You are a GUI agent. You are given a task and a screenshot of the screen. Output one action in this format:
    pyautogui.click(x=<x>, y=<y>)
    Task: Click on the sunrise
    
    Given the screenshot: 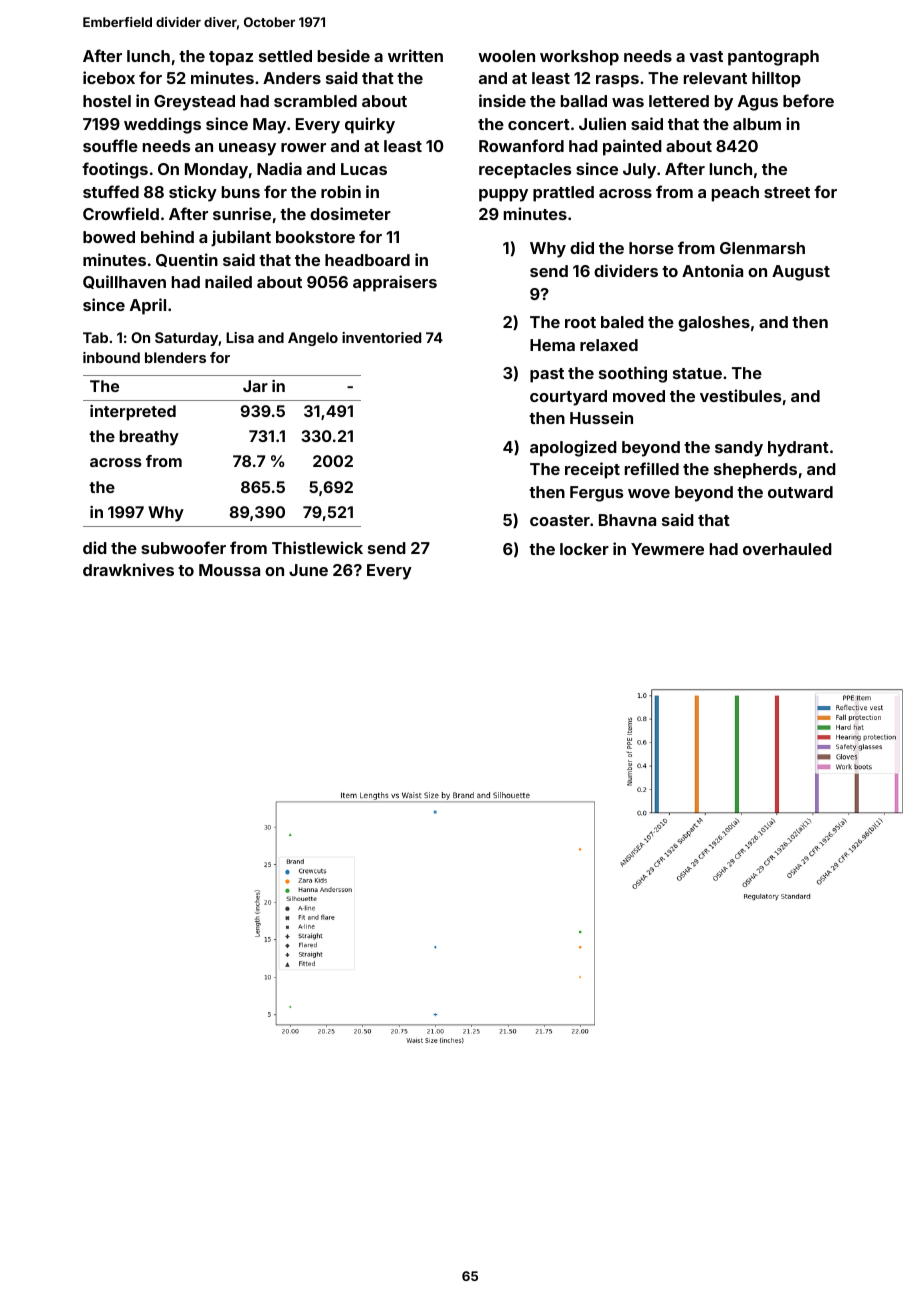 What is the action you would take?
    pyautogui.click(x=242, y=213)
